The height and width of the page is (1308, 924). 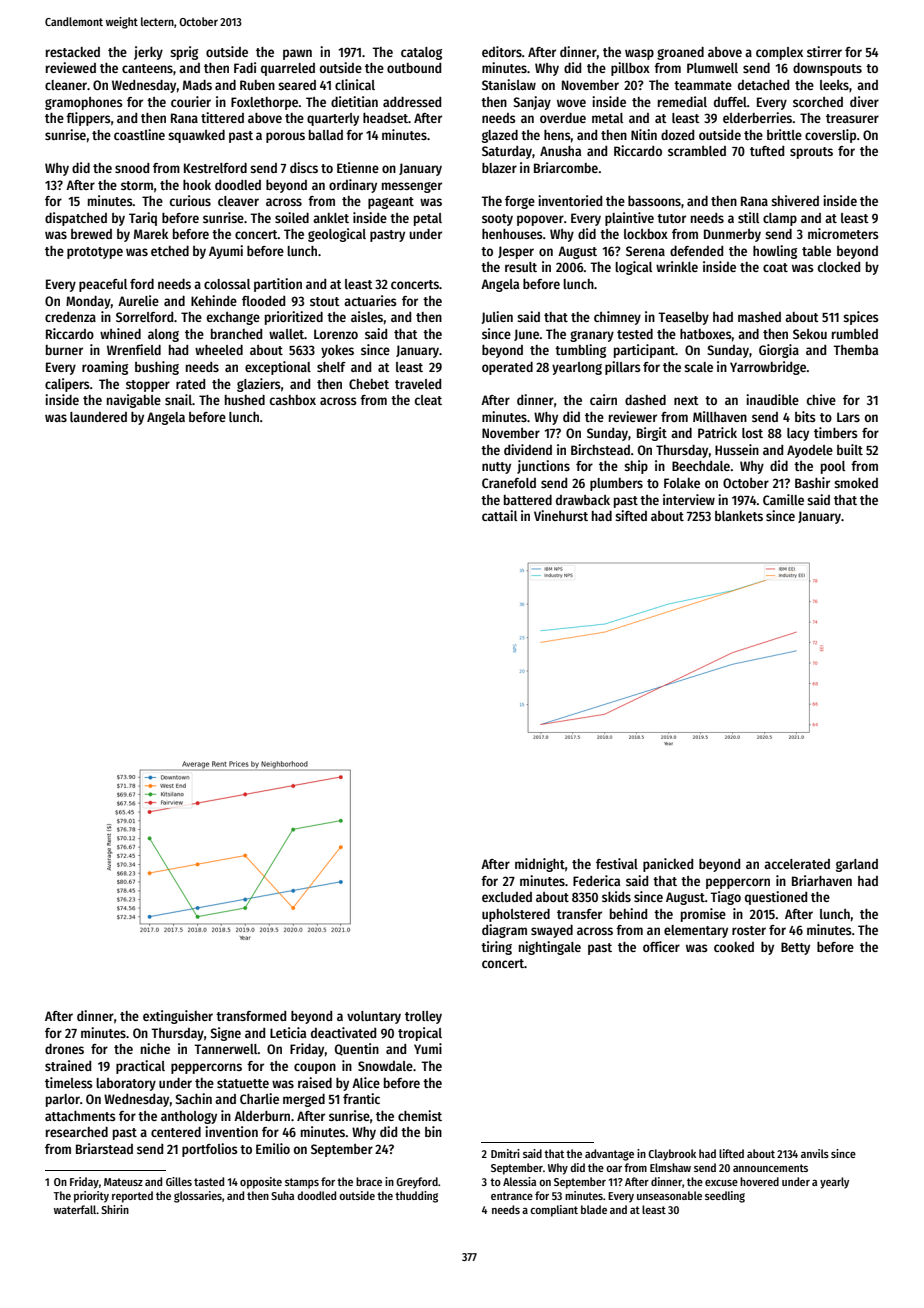 What do you see at coordinates (795, 200) in the page?
I see `shivered` at bounding box center [795, 200].
